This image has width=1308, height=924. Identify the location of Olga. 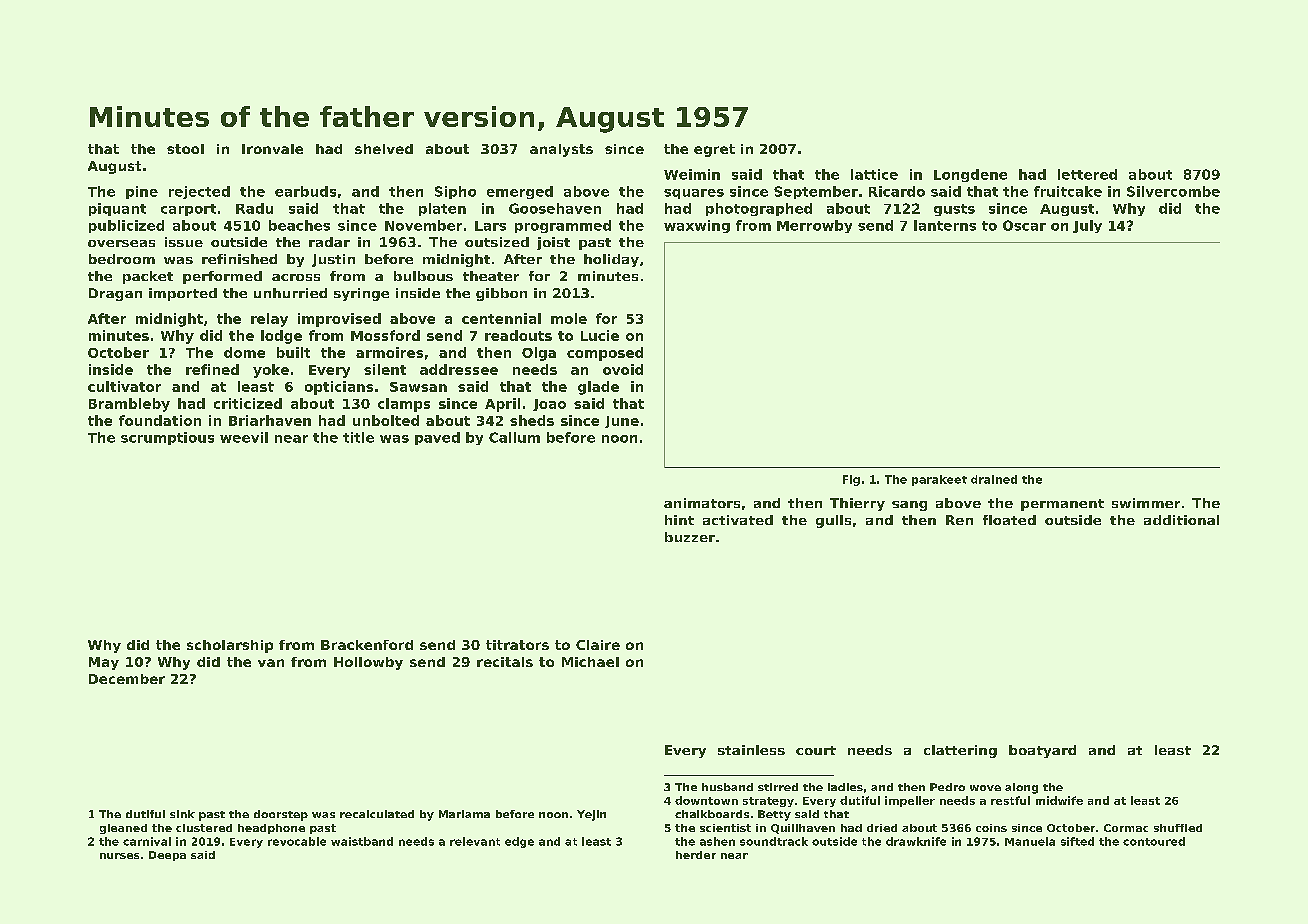
(539, 354).
